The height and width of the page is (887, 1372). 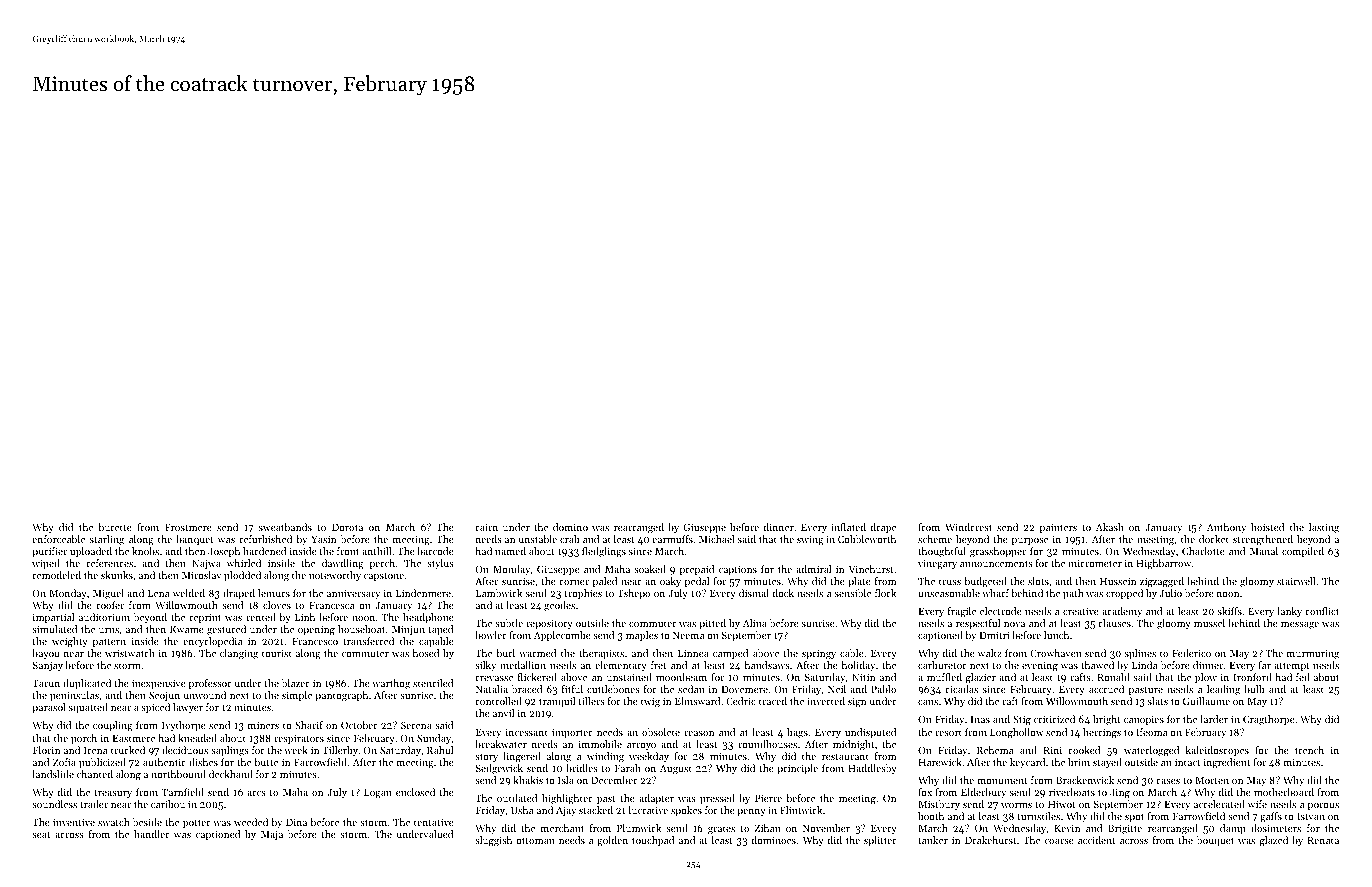 I want to click on accrued, so click(x=1106, y=689).
